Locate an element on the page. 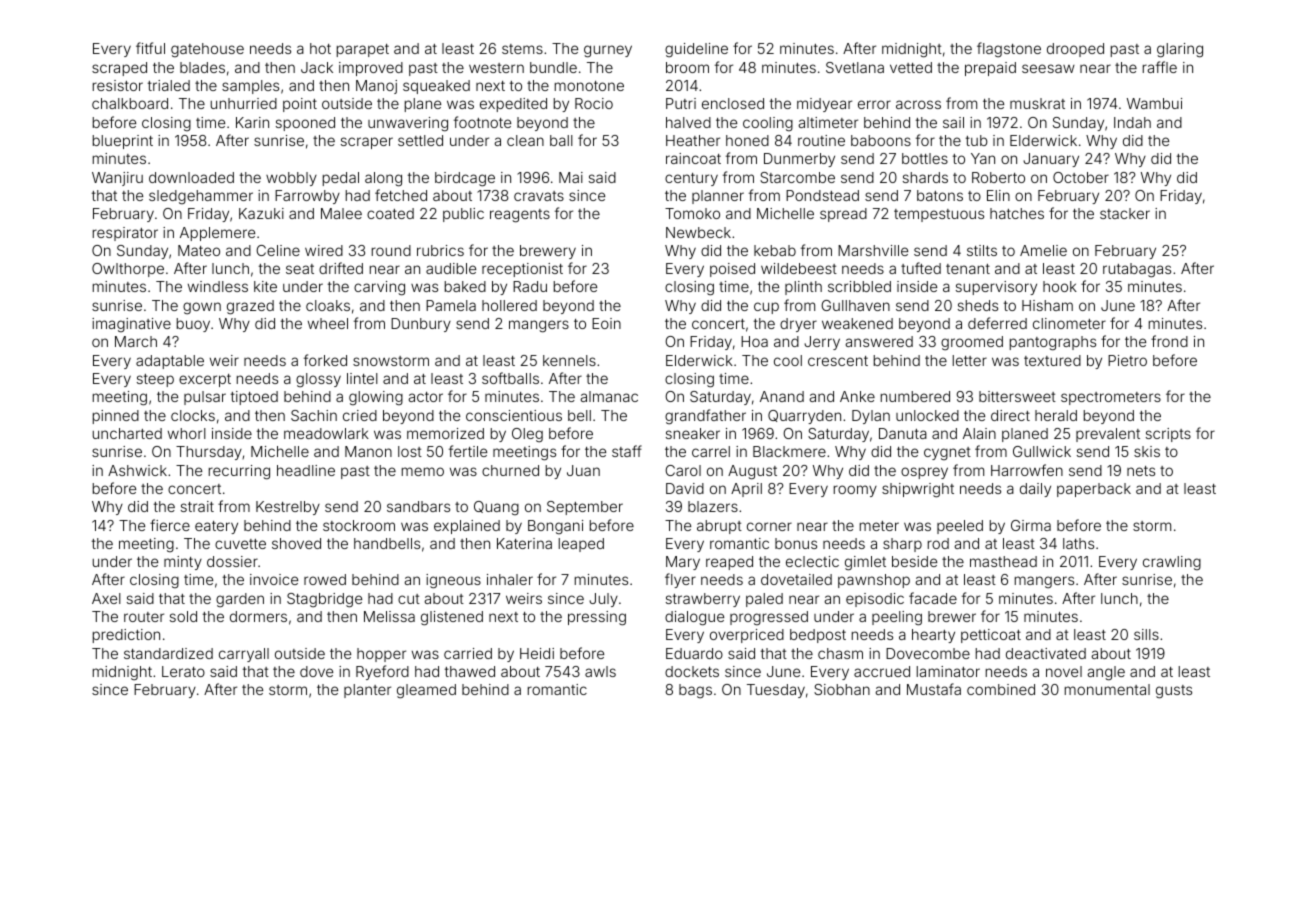 This page has height=924, width=1308. seat is located at coordinates (300, 269).
